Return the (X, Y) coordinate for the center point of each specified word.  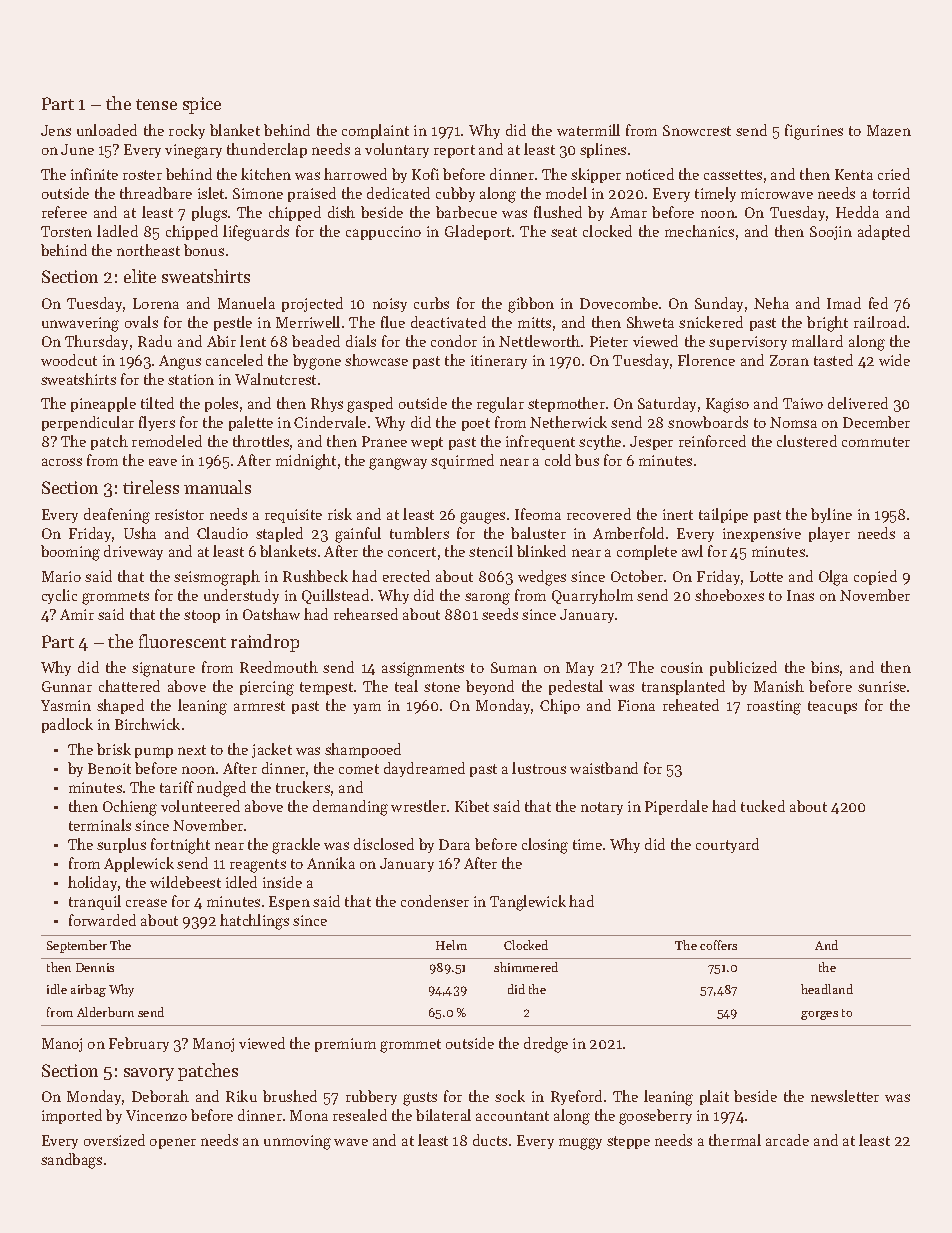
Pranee (384, 441)
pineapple (103, 404)
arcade (787, 1140)
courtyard (727, 845)
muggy (580, 1144)
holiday (92, 883)
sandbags (71, 1161)
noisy (390, 305)
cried (894, 174)
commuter (876, 442)
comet (359, 769)
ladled (117, 231)
